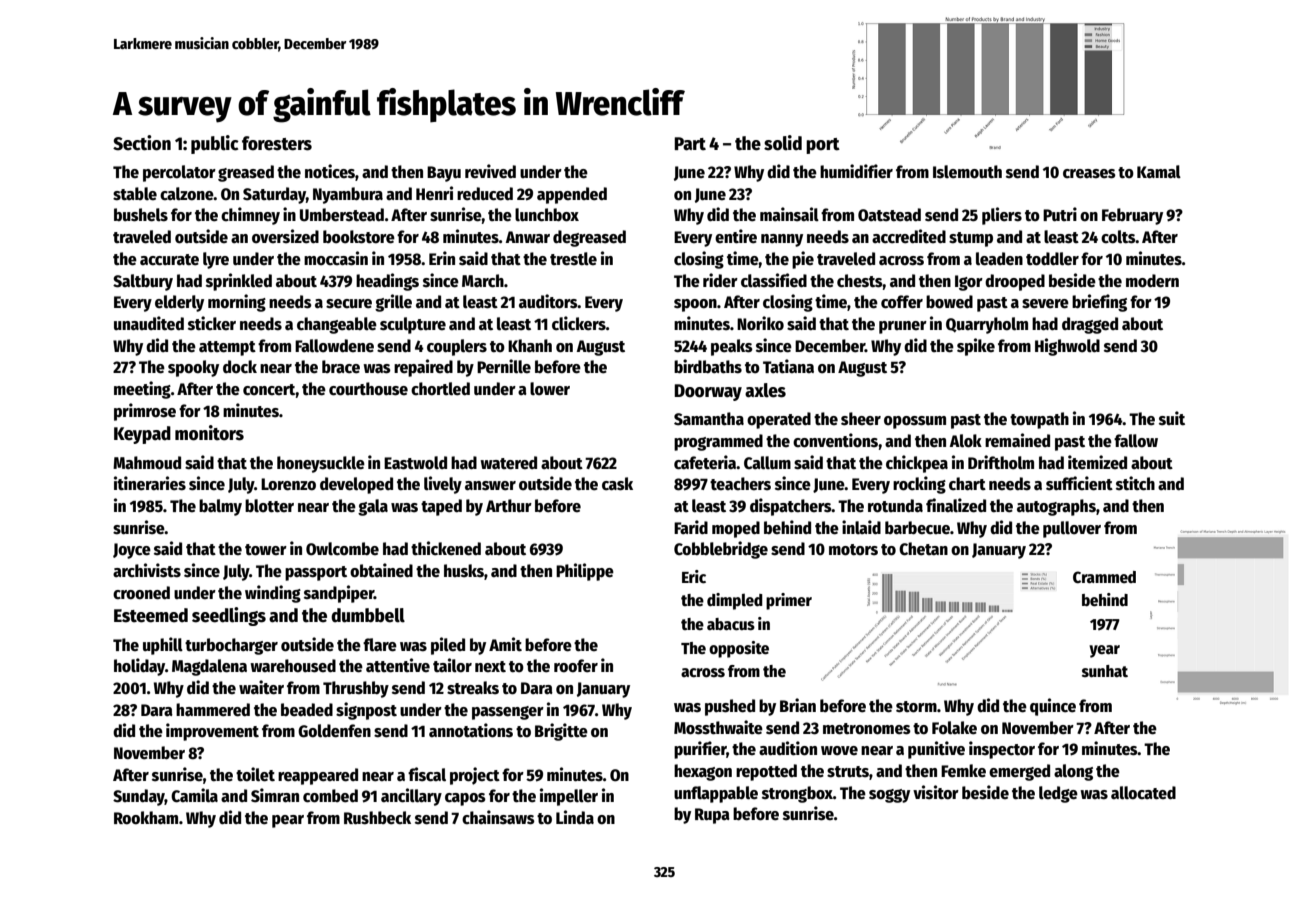 The height and width of the screenshot is (924, 1308). What do you see at coordinates (798, 705) in the screenshot?
I see `Brian` at bounding box center [798, 705].
